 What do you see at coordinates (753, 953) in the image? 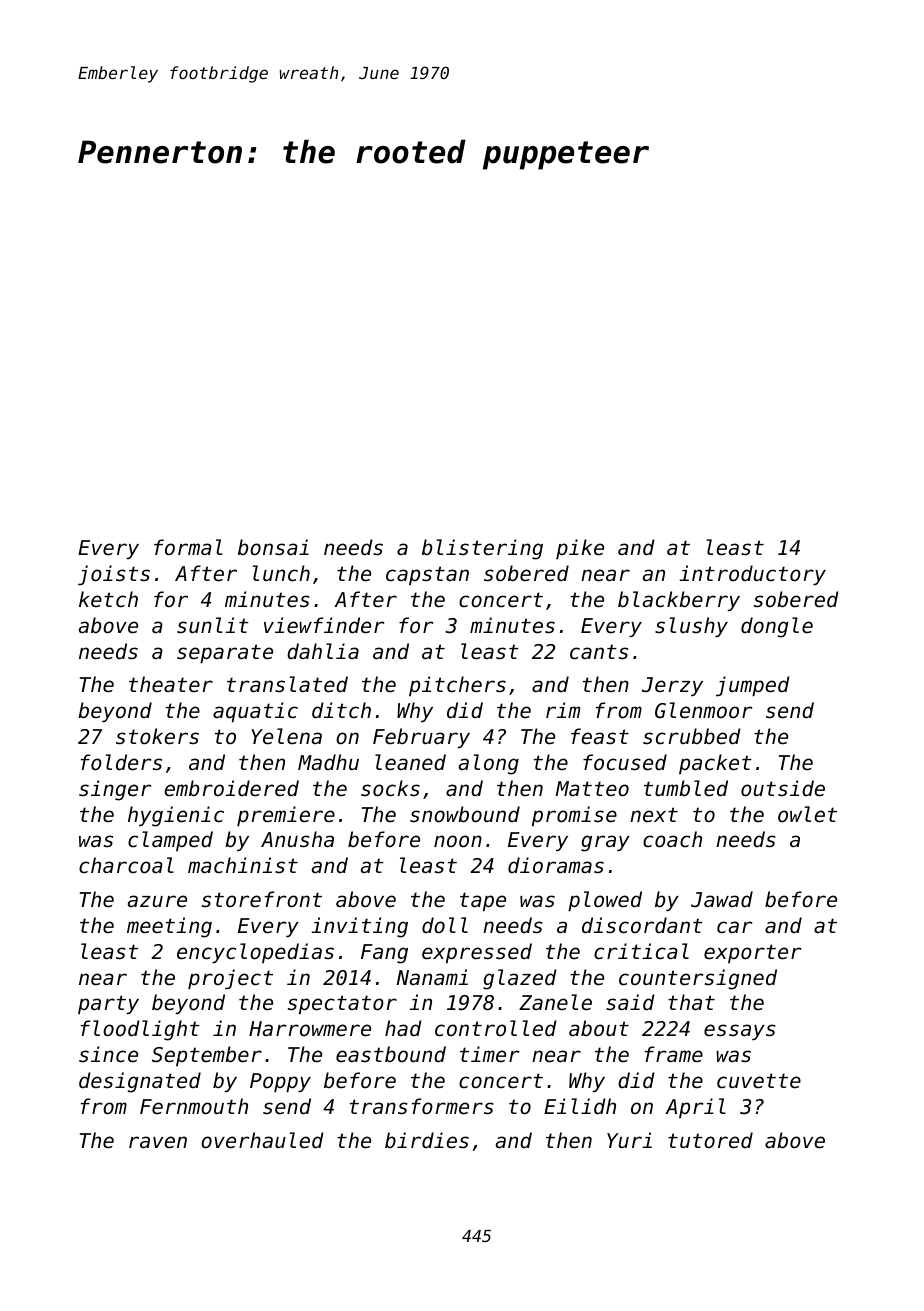
I see `exporter` at bounding box center [753, 953].
